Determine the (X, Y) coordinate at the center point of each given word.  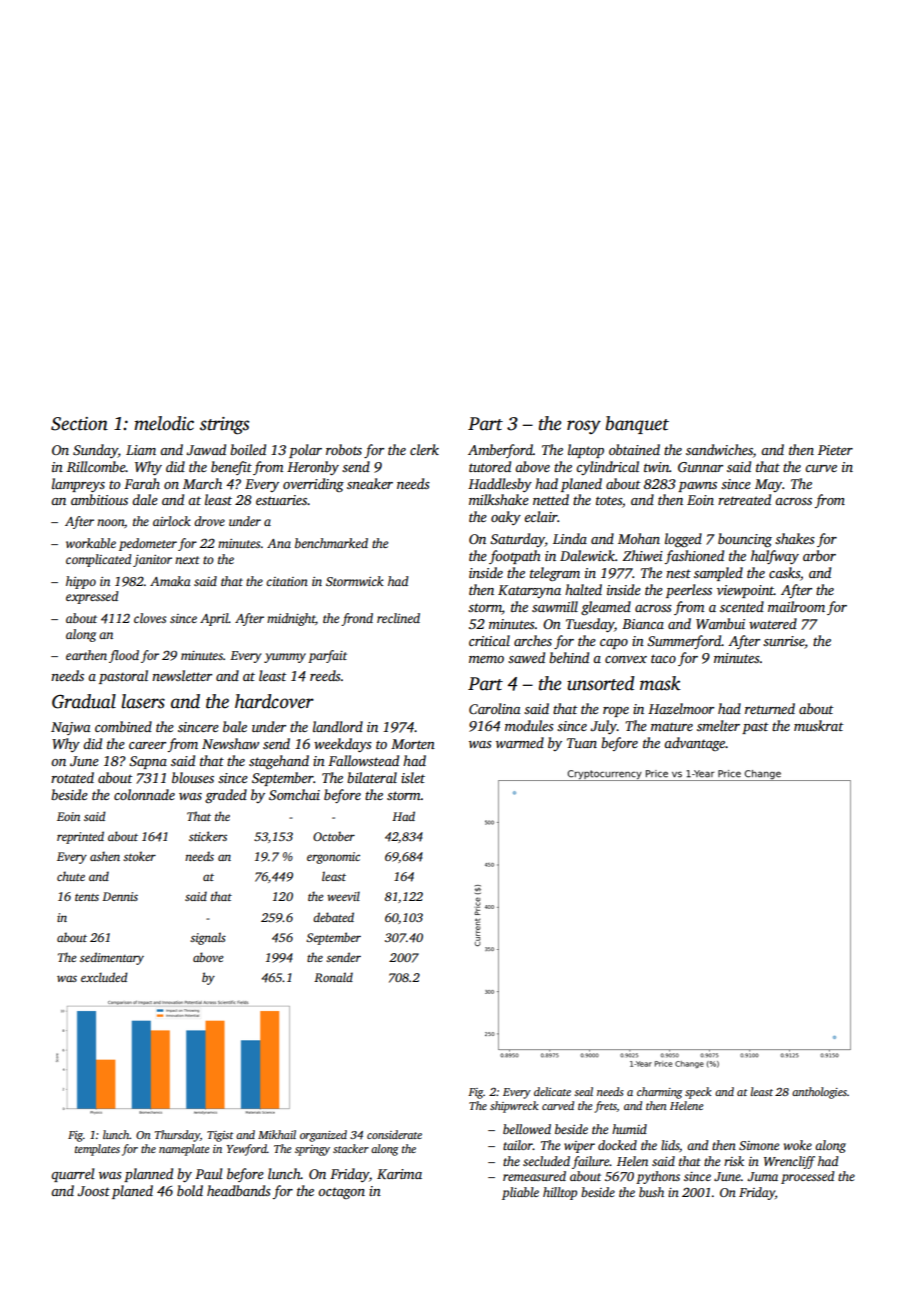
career (147, 745)
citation (287, 581)
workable (91, 543)
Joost (93, 1191)
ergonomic (333, 858)
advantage (695, 744)
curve (821, 468)
